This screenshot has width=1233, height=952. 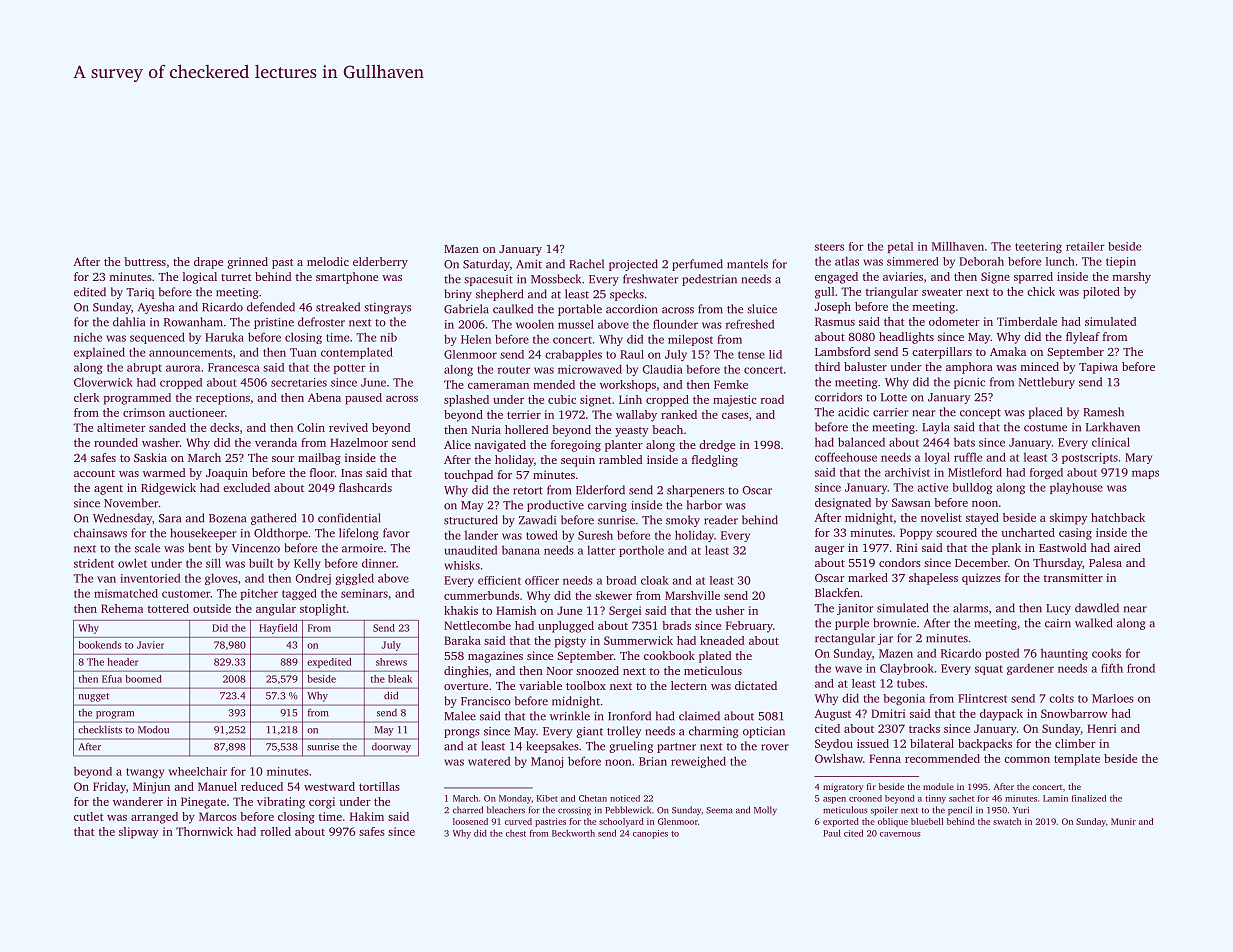 What do you see at coordinates (1085, 246) in the screenshot?
I see `retailer` at bounding box center [1085, 246].
